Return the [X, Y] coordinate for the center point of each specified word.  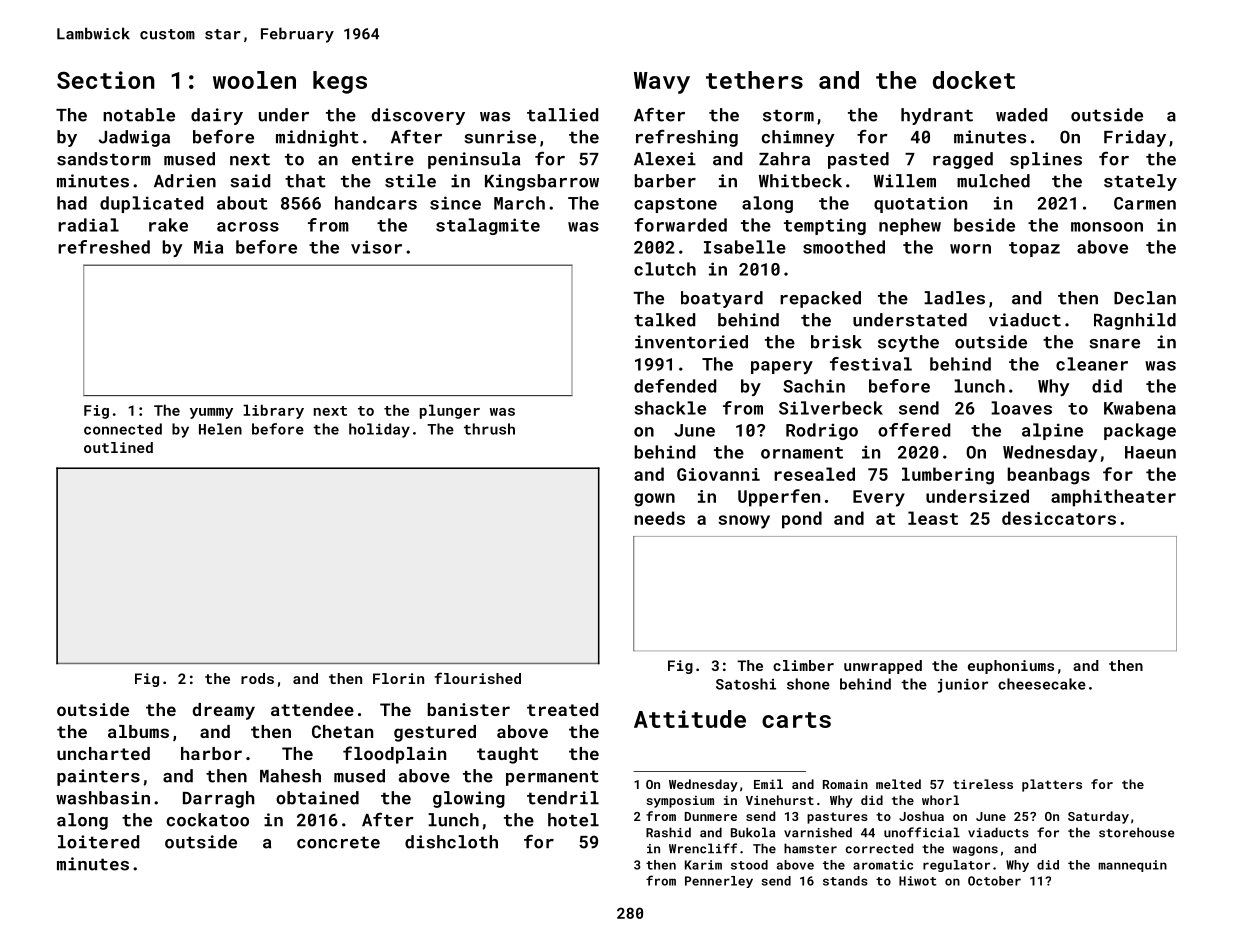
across [248, 227]
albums [138, 731]
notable [139, 115]
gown [654, 500]
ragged [963, 160]
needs [659, 518]
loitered [98, 842]
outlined [118, 447]
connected [123, 429]
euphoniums [1011, 667]
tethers [754, 80]
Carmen [1145, 203]
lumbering [948, 476]
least [933, 518]
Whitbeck [800, 181]
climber [803, 665]
